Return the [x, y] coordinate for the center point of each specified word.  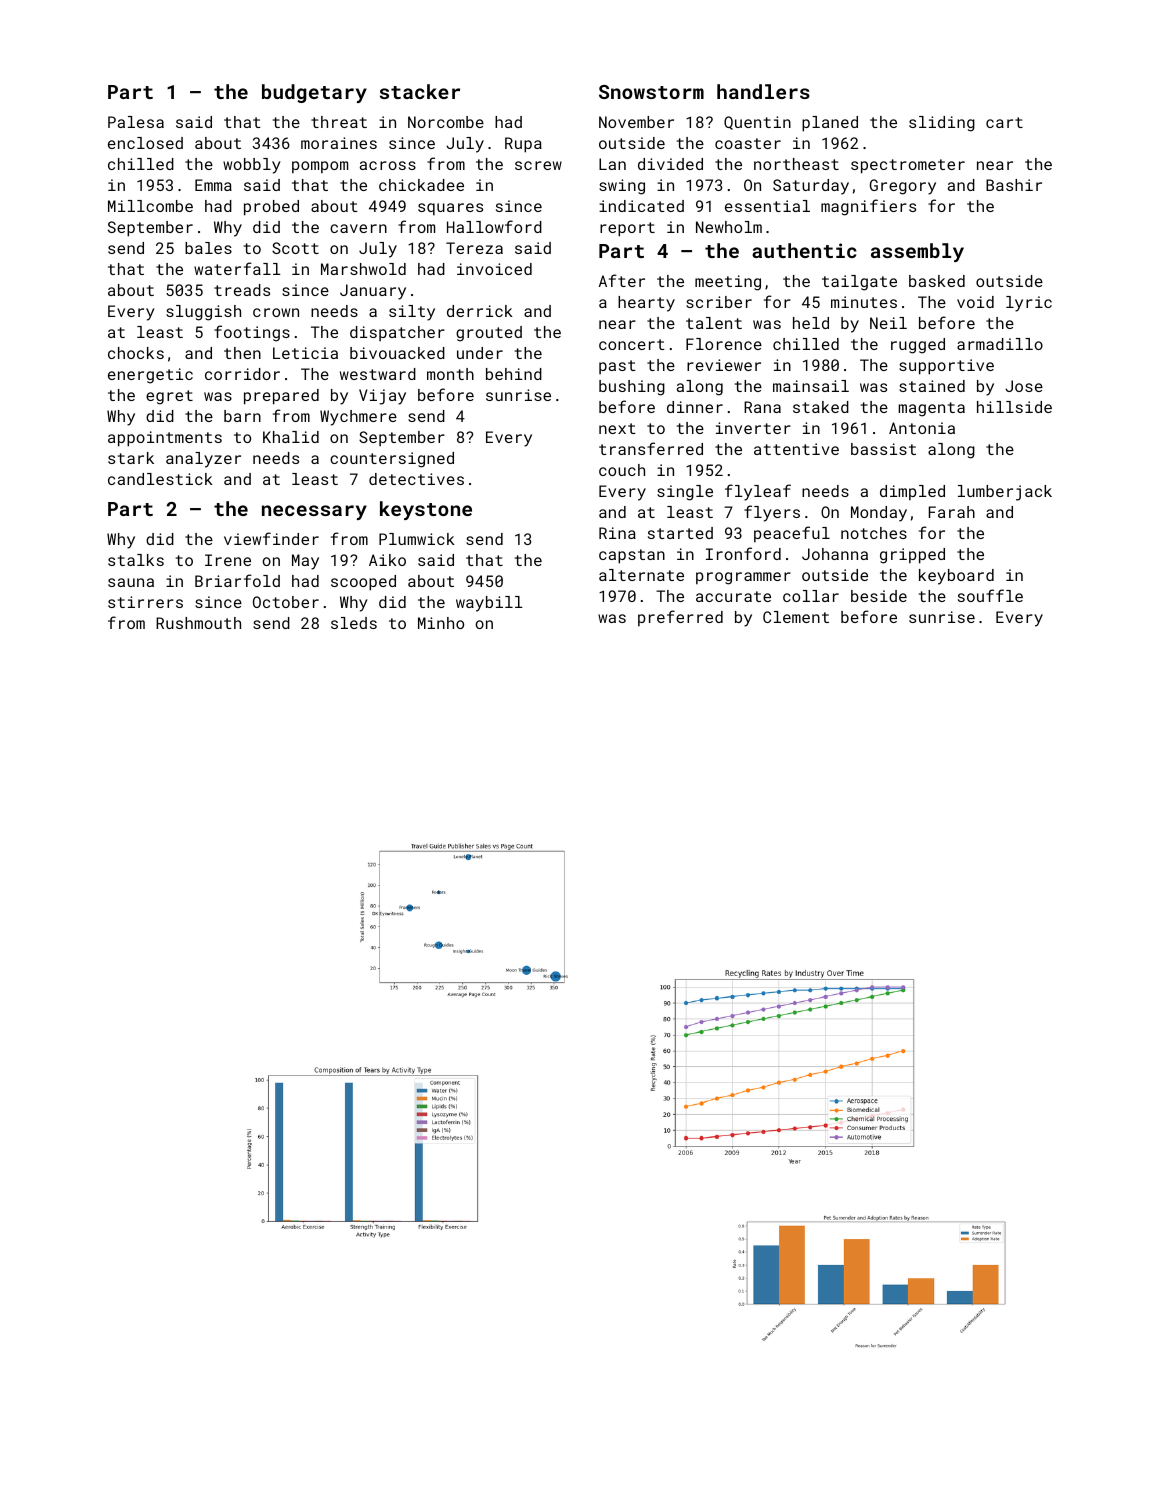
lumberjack [1005, 493]
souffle [990, 595]
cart [1004, 122]
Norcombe [446, 122]
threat [339, 122]
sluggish [203, 313]
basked [937, 281]
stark [131, 458]
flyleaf [758, 492]
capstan [632, 556]
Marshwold [363, 269]
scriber [719, 302]
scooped [363, 583]
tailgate [859, 283]
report [627, 229]
